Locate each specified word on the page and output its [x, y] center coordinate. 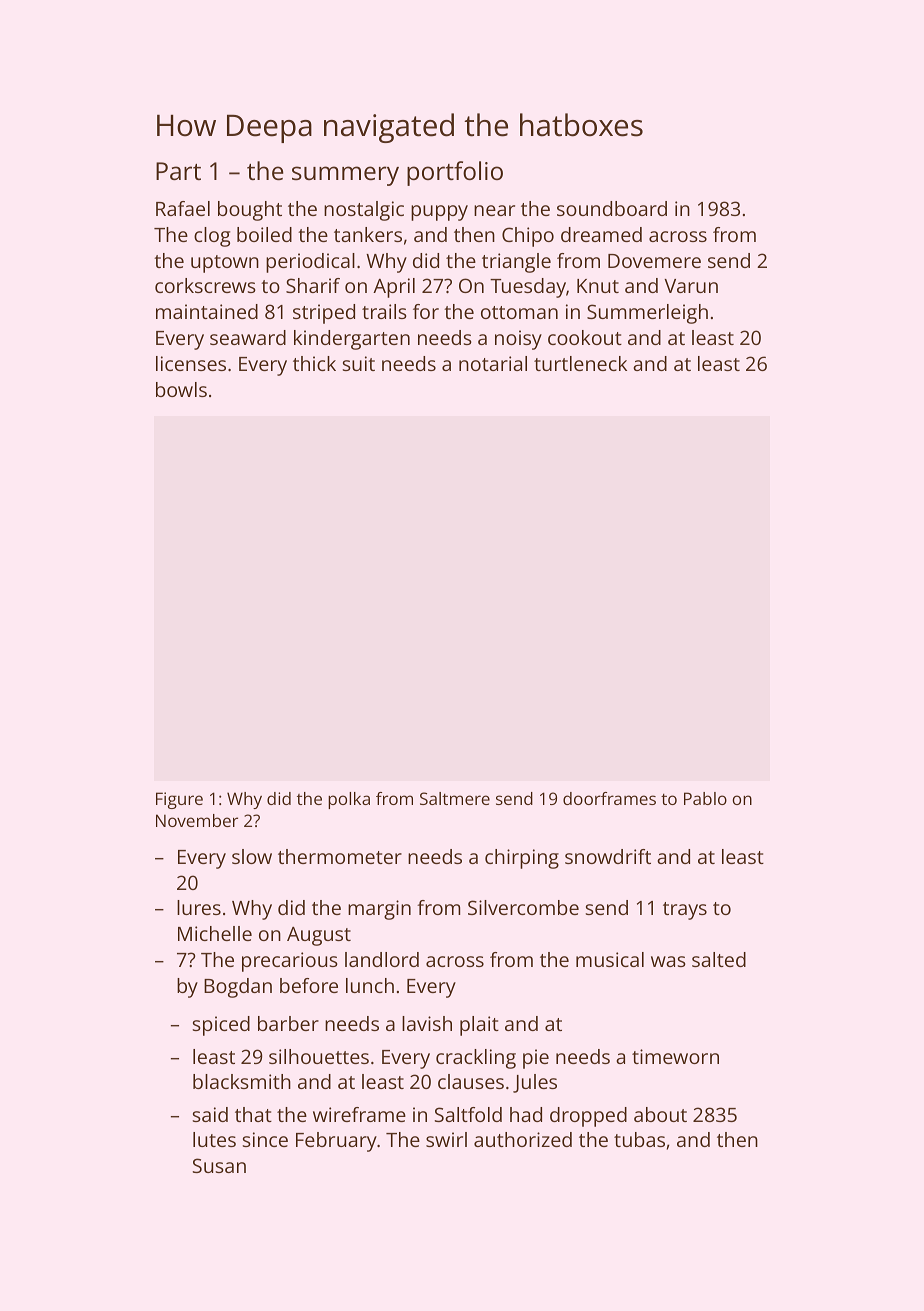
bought [250, 211]
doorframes [609, 798]
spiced [221, 1026]
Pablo [705, 798]
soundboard [612, 208]
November [197, 820]
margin [379, 910]
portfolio [455, 173]
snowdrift [608, 856]
